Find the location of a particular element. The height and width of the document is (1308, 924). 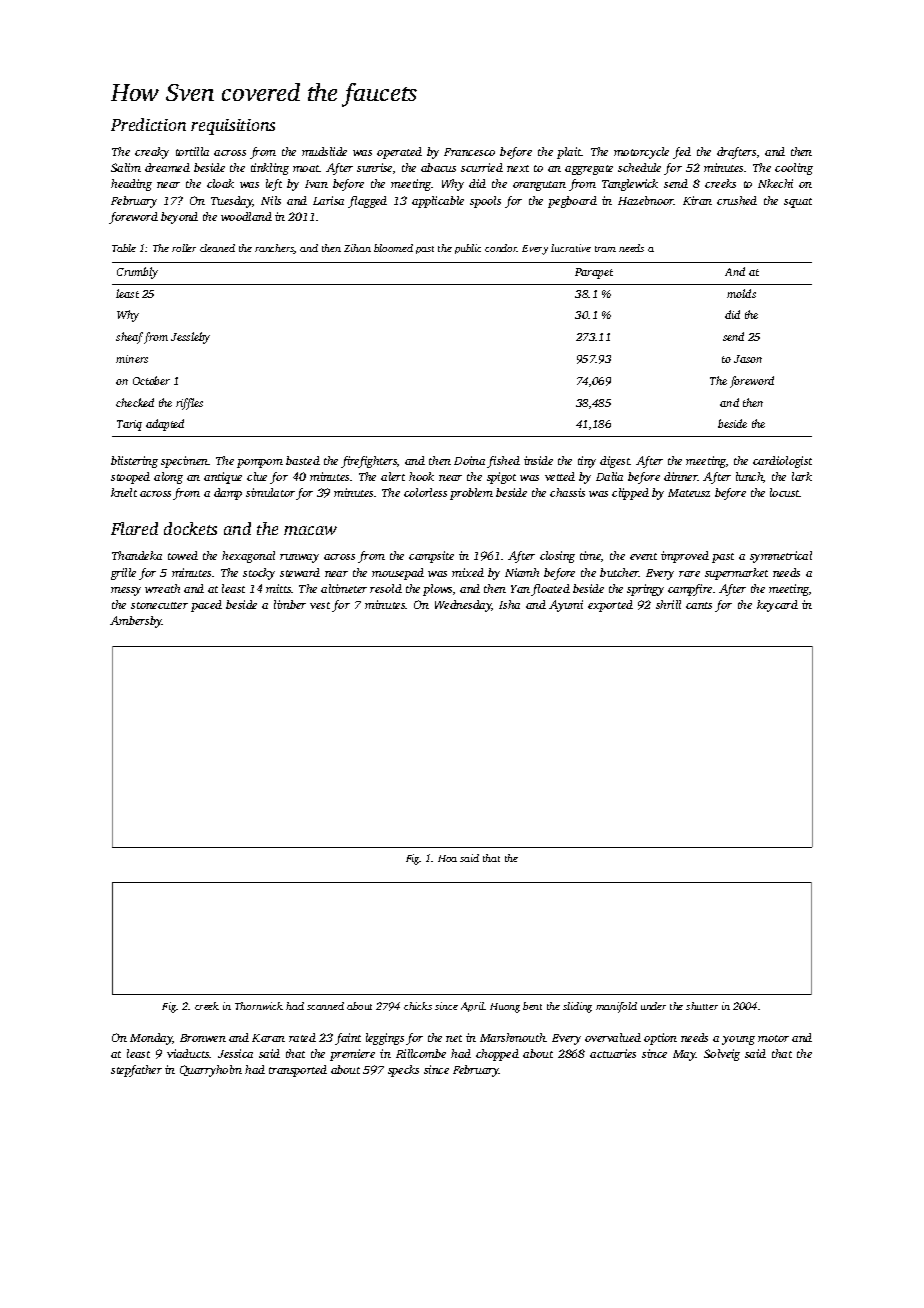

Huong is located at coordinates (505, 1008).
